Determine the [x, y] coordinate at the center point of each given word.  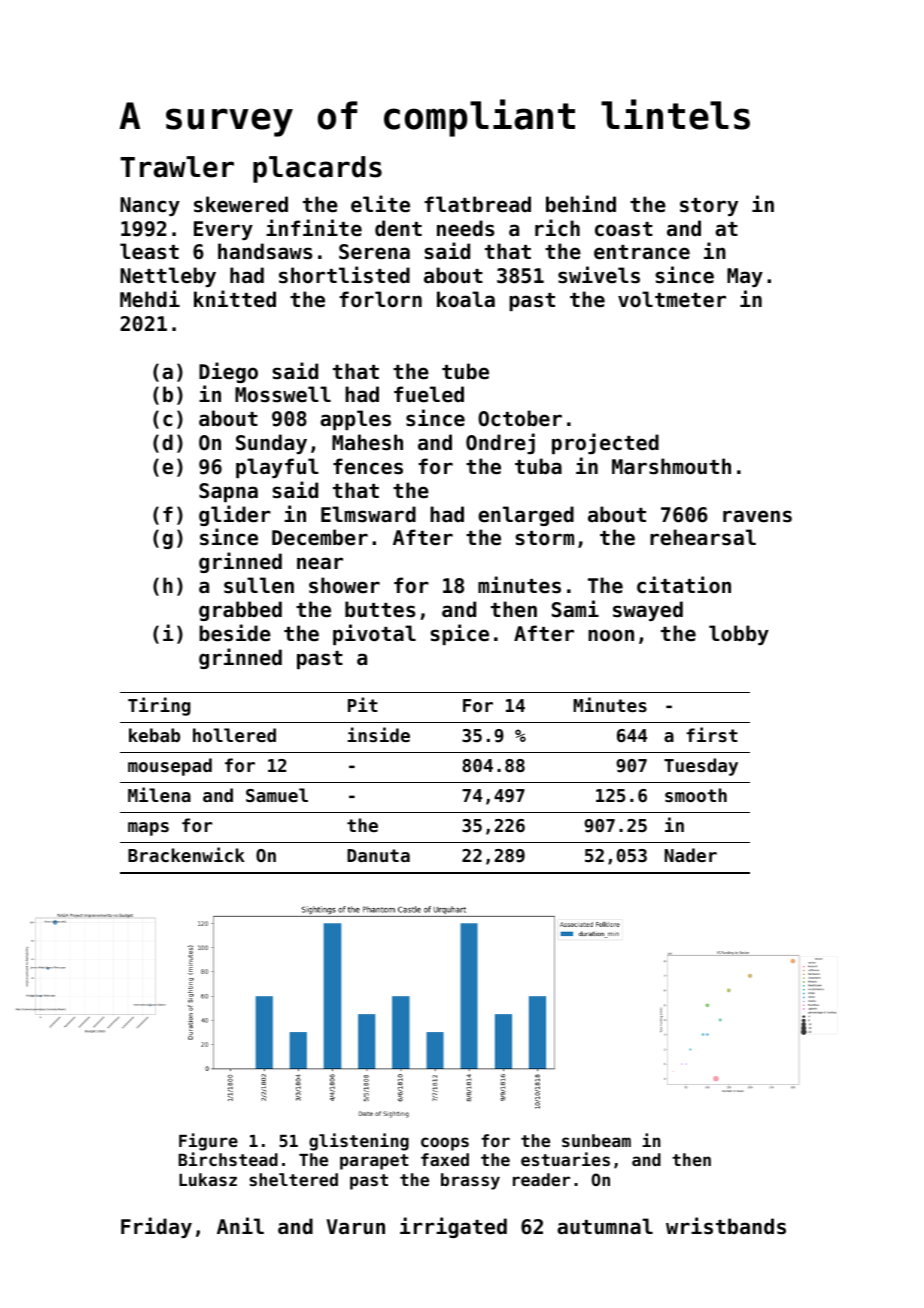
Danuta [378, 855]
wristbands [726, 1226]
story [709, 207]
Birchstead [228, 1159]
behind [581, 204]
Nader [691, 855]
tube [465, 371]
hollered [234, 735]
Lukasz [208, 1179]
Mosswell [283, 394]
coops [445, 1144]
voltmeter [672, 299]
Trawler [177, 167]
